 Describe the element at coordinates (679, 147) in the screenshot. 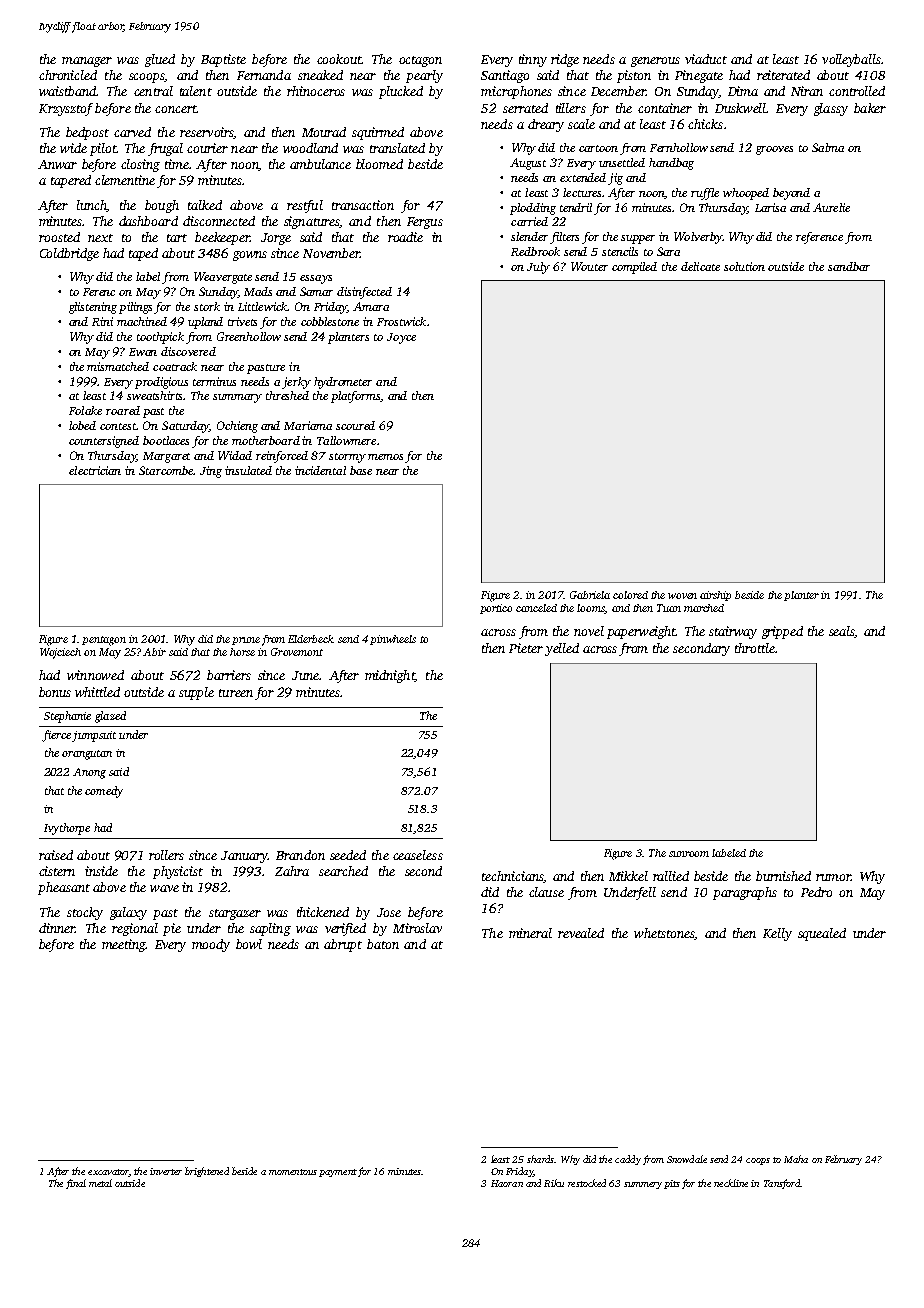

I see `Fernhollow` at that location.
